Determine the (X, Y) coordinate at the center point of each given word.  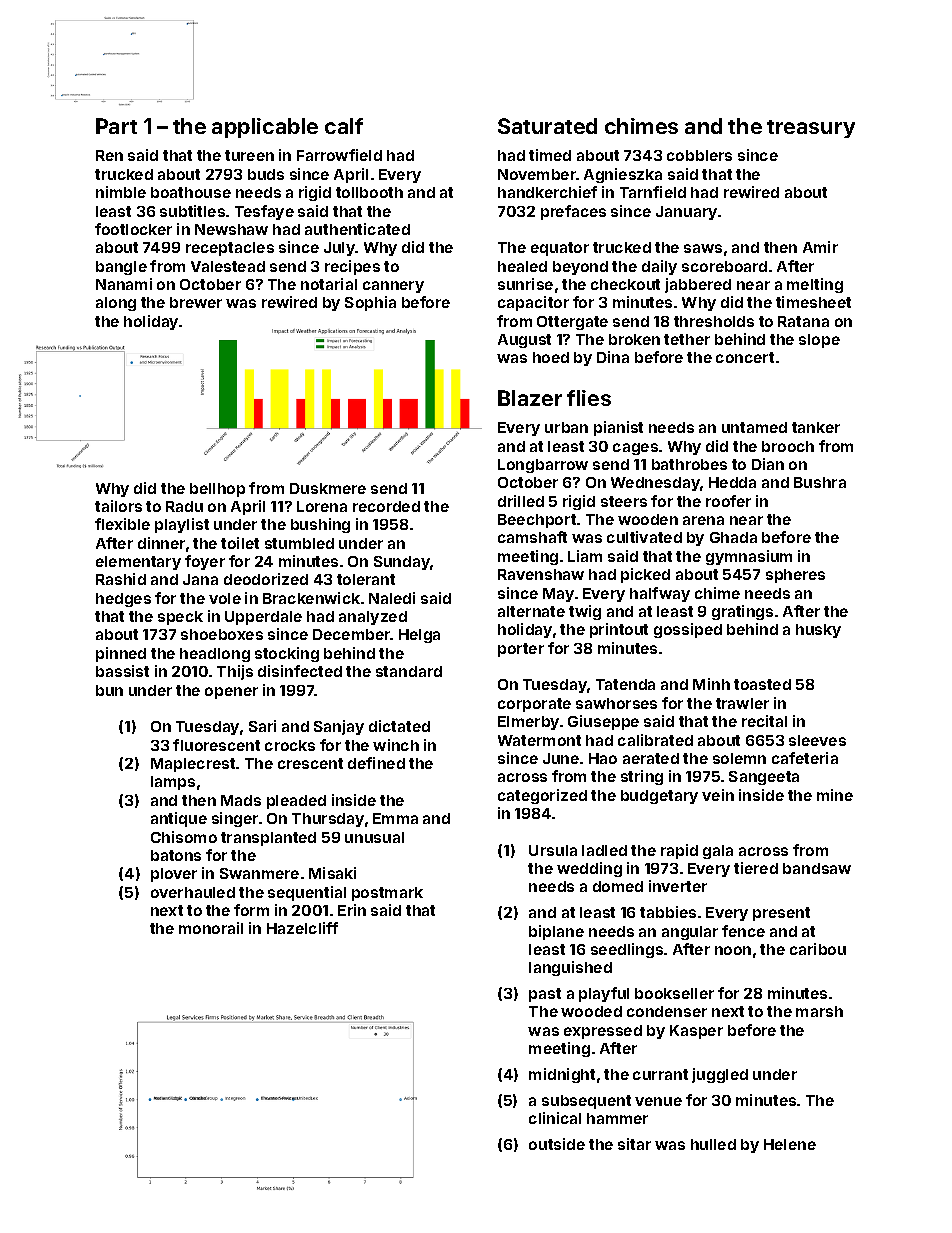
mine (835, 795)
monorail (211, 928)
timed (550, 155)
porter (521, 650)
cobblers (699, 155)
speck (180, 618)
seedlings (627, 950)
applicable (265, 128)
